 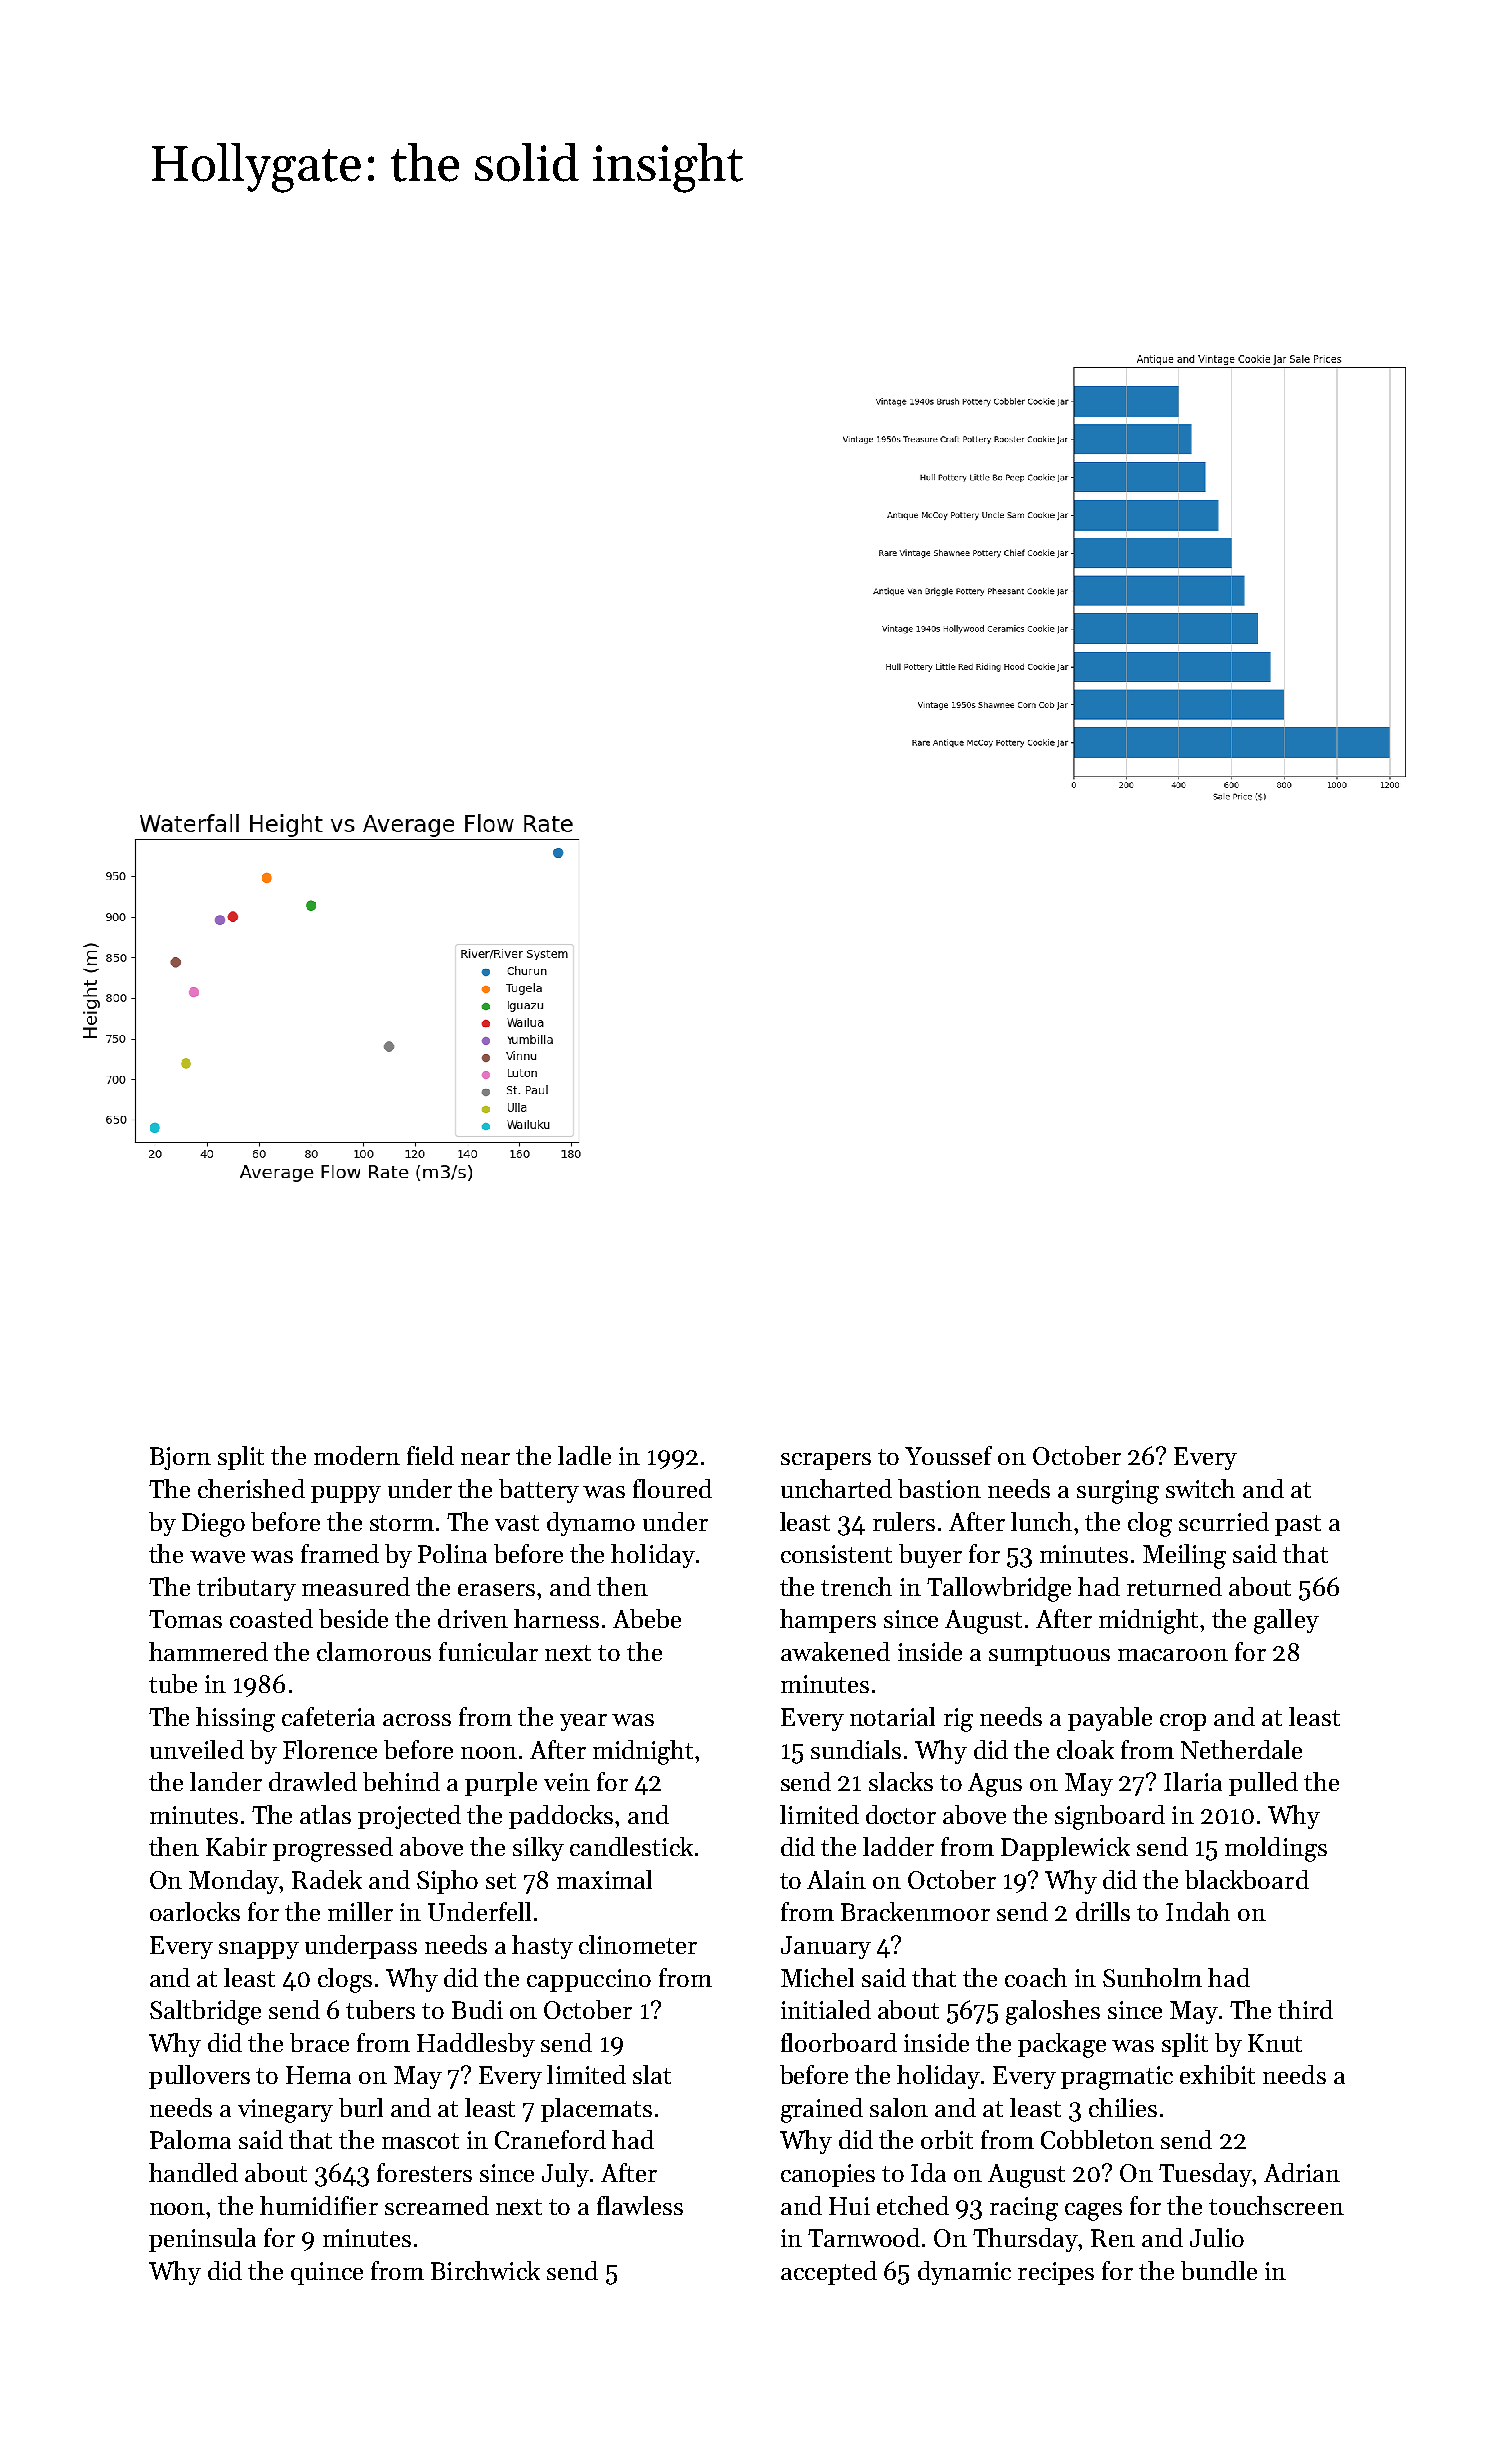 What do you see at coordinates (190, 2139) in the page?
I see `Paloma` at bounding box center [190, 2139].
